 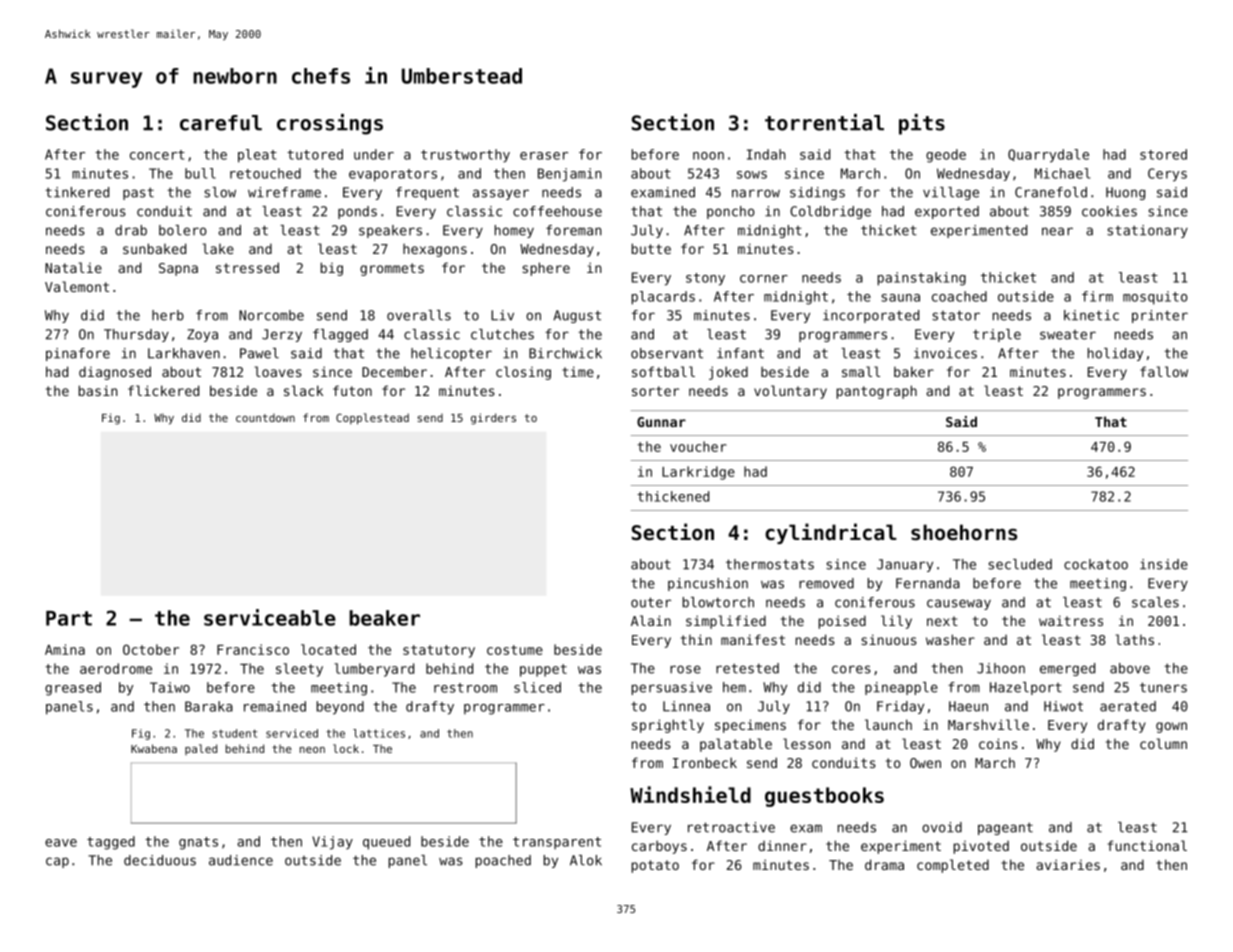 What do you see at coordinates (959, 604) in the screenshot?
I see `causeway` at bounding box center [959, 604].
